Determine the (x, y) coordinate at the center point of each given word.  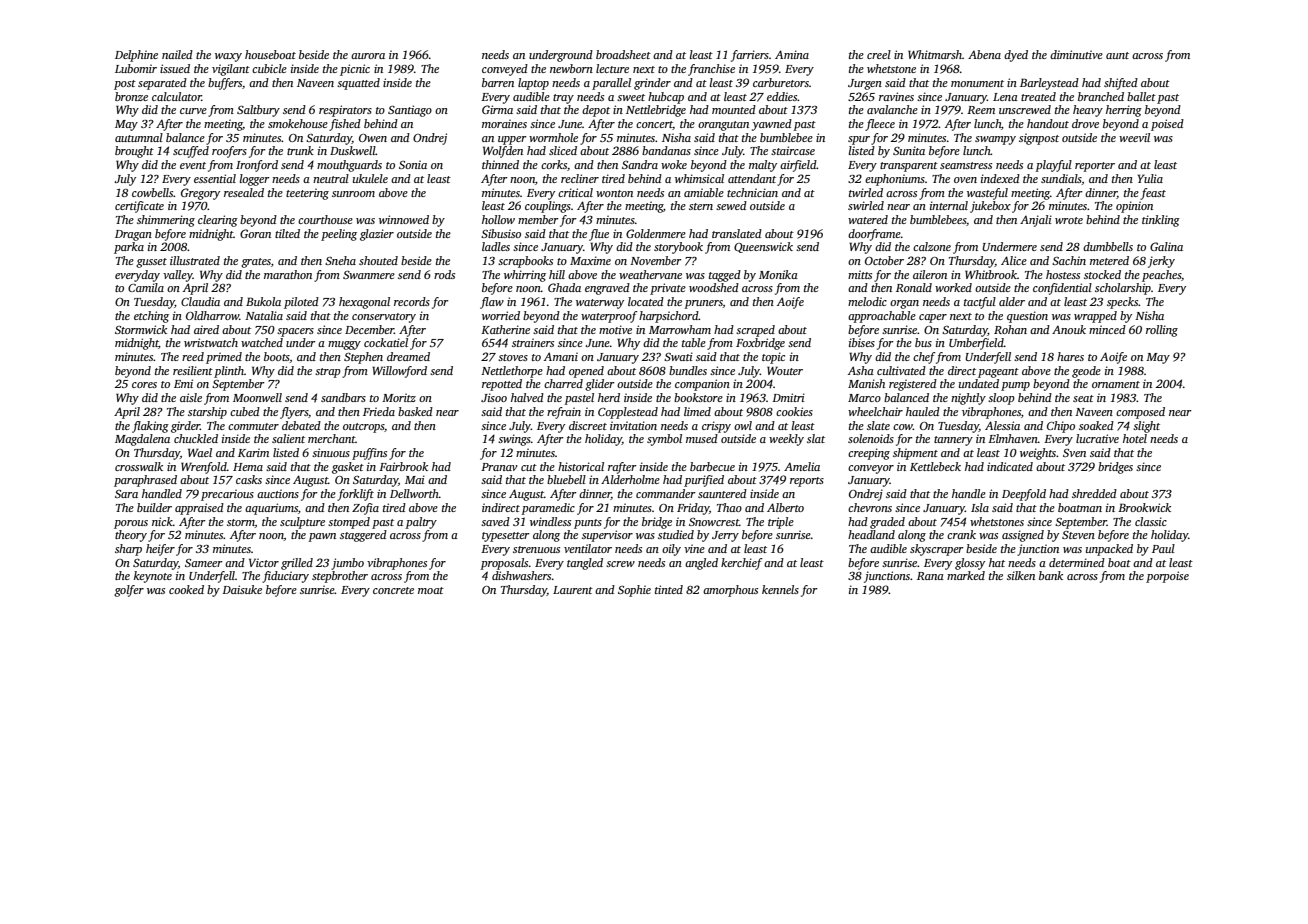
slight (1146, 427)
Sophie (634, 591)
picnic (355, 70)
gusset (151, 263)
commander (665, 493)
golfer (129, 591)
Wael (200, 452)
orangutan (723, 126)
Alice (1014, 260)
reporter (1095, 167)
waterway (600, 304)
